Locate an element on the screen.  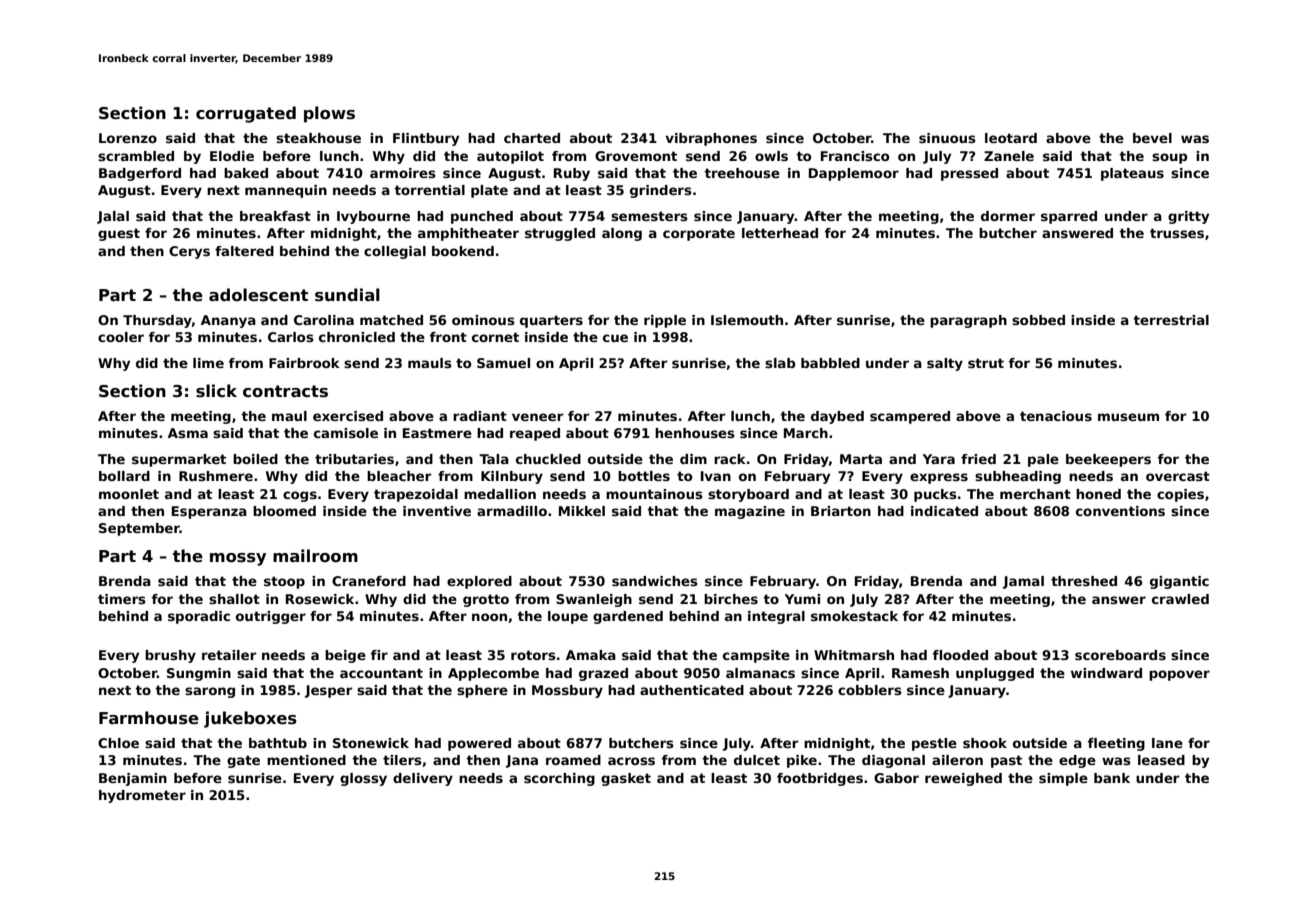
Mossbury is located at coordinates (567, 691).
